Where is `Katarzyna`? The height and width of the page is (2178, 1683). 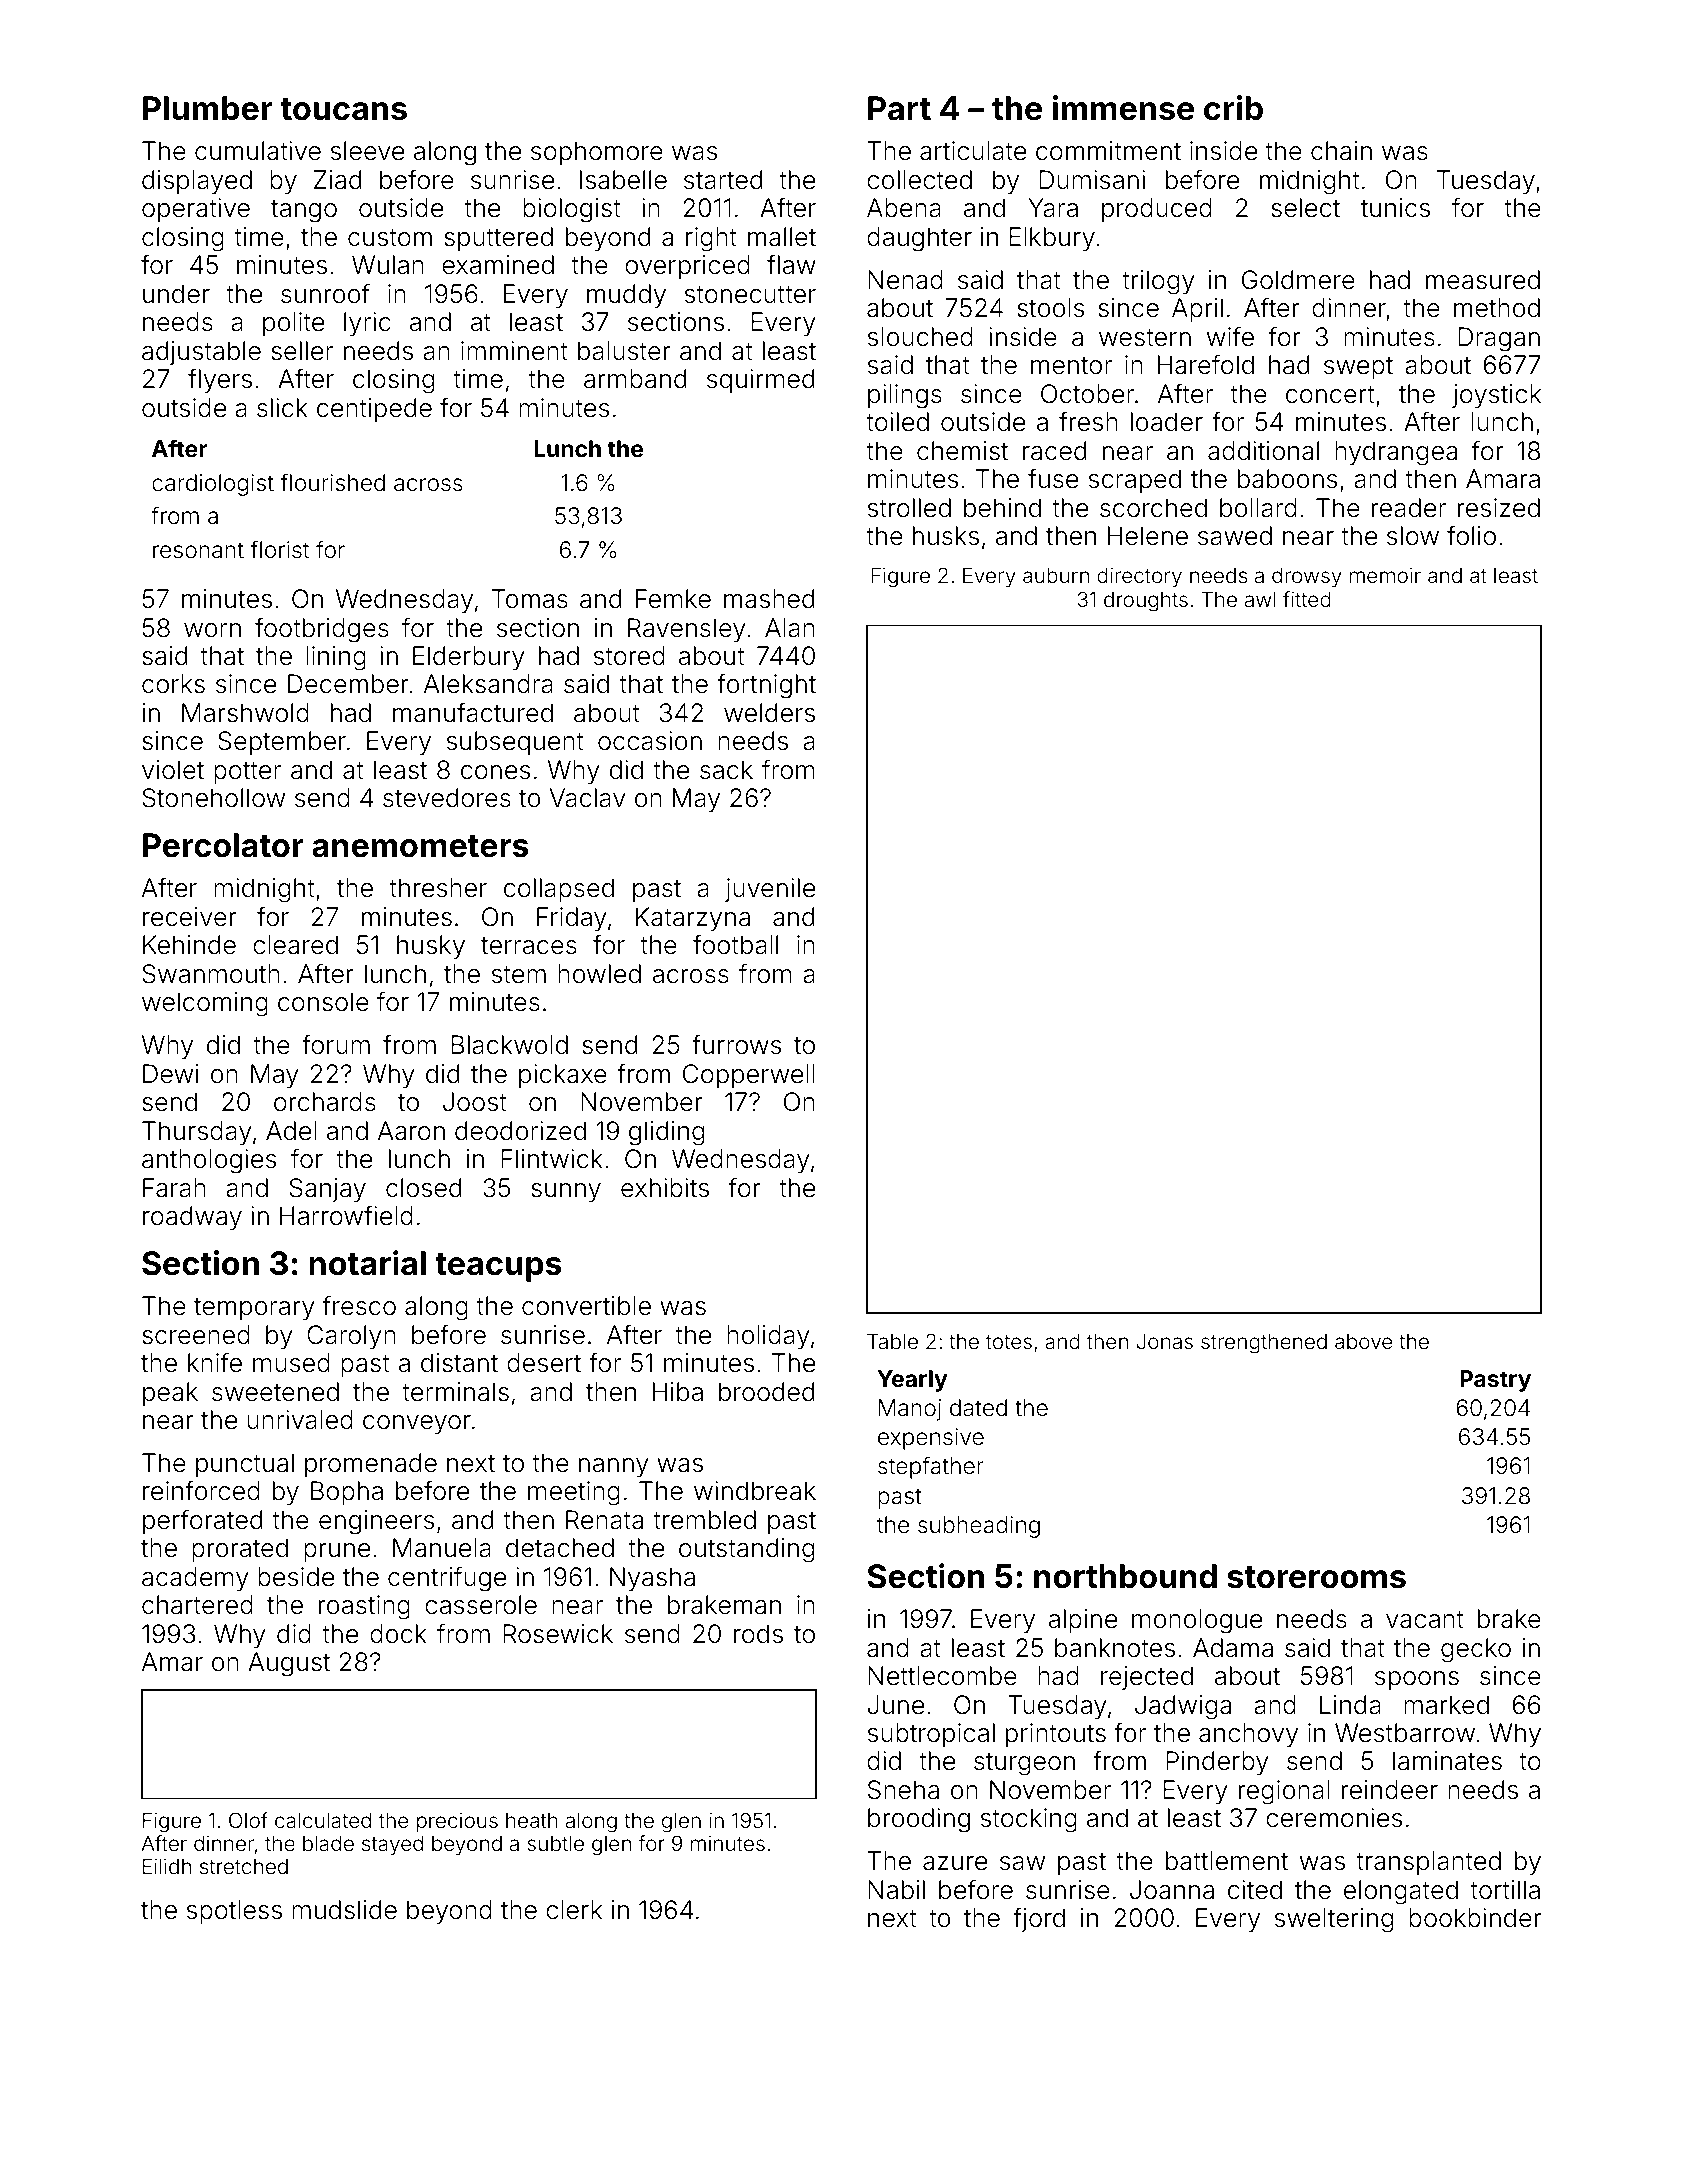 Katarzyna is located at coordinates (693, 919).
